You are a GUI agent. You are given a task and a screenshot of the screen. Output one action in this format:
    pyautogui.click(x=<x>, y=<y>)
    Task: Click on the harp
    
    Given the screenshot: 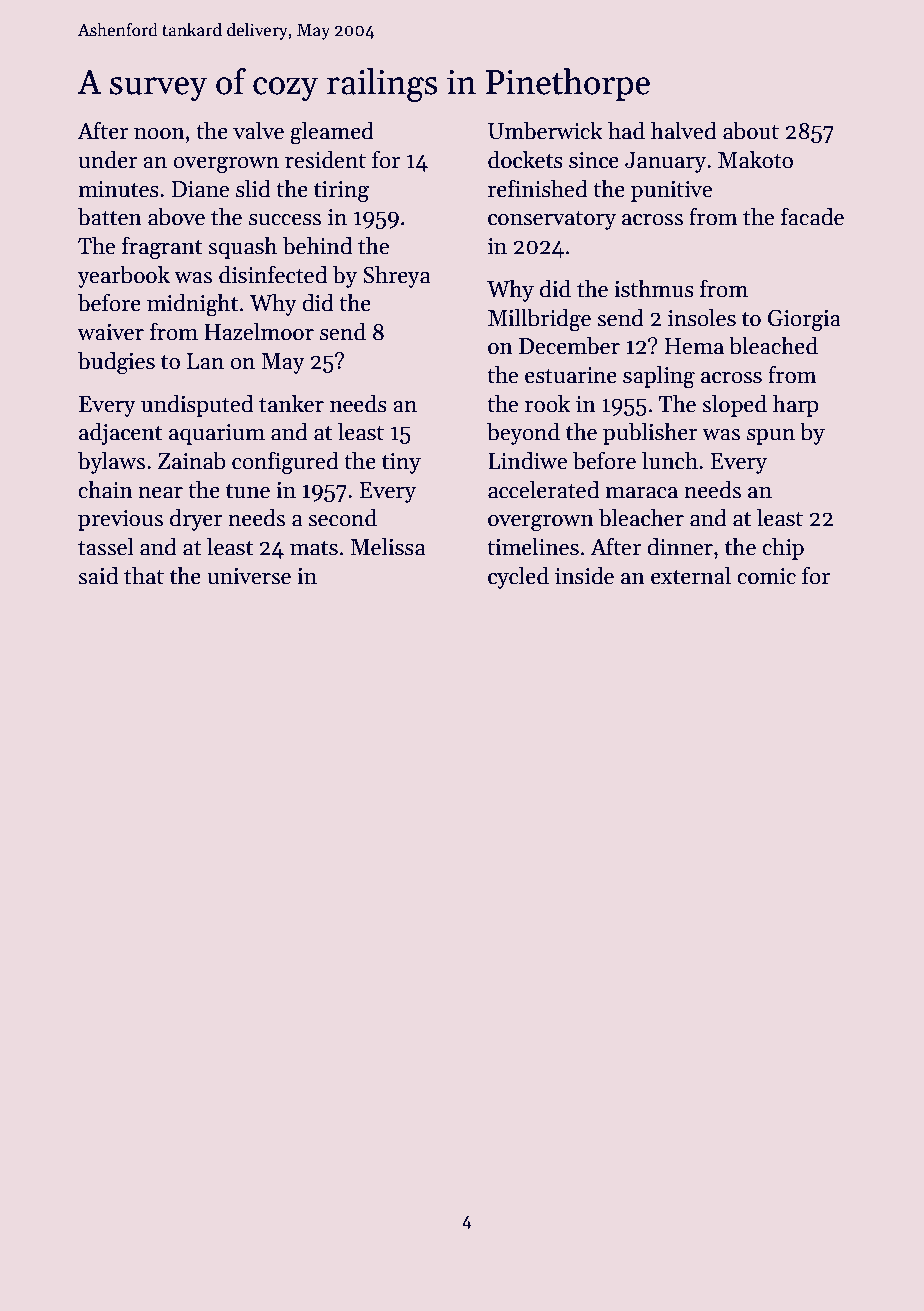 What is the action you would take?
    pyautogui.click(x=796, y=405)
